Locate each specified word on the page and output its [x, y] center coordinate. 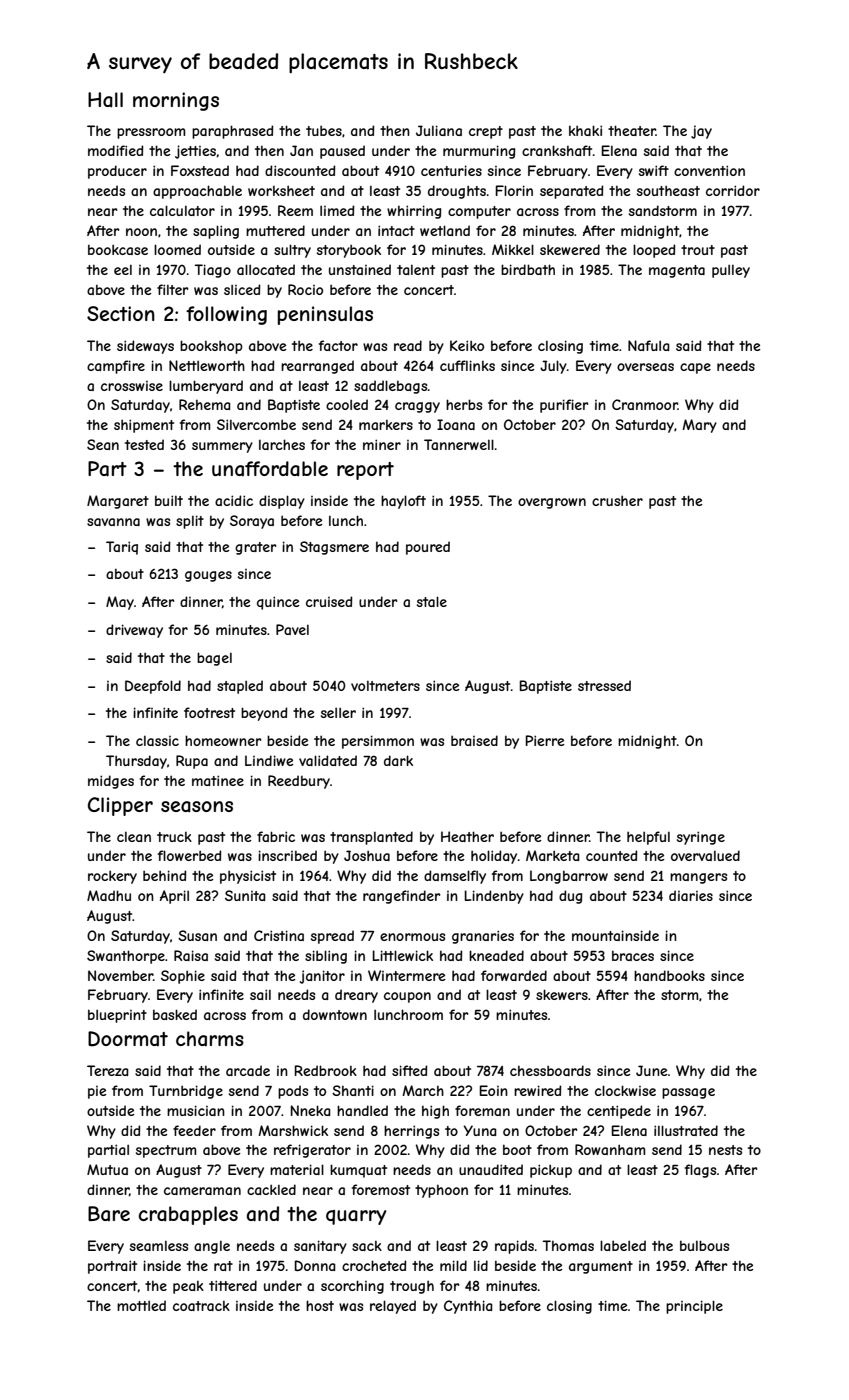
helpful [648, 838]
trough [412, 1287]
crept [486, 132]
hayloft [403, 502]
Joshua [367, 855]
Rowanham [610, 1149]
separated [571, 192]
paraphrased [232, 132]
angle [212, 1247]
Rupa [192, 762]
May [120, 603]
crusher [617, 500]
